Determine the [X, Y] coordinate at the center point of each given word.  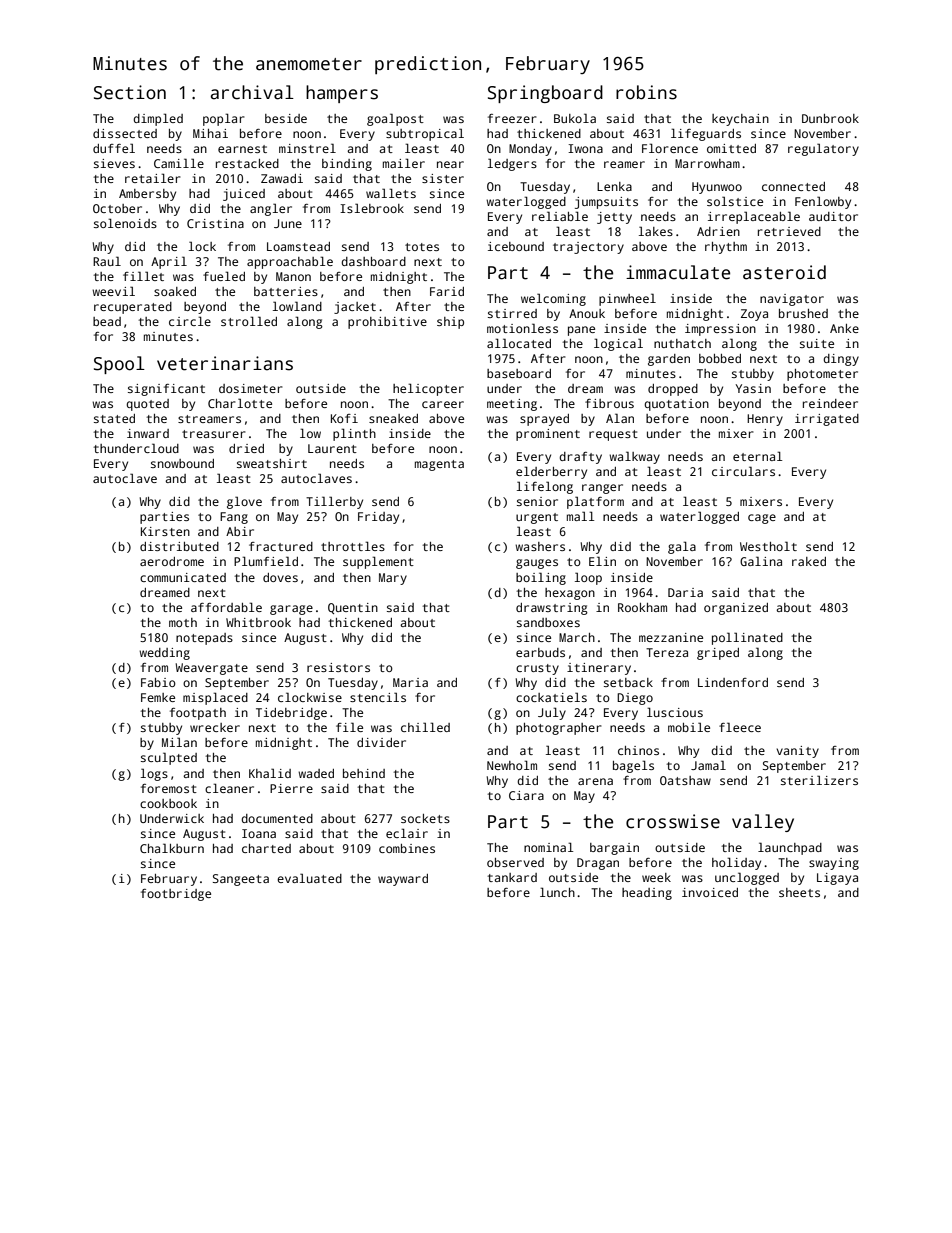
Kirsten [165, 531]
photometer [822, 375]
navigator [792, 300]
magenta [439, 465]
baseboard [519, 373]
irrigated [827, 420]
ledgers [512, 164]
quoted [147, 405]
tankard [512, 877]
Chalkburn [172, 848]
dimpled [158, 119]
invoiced [710, 892]
